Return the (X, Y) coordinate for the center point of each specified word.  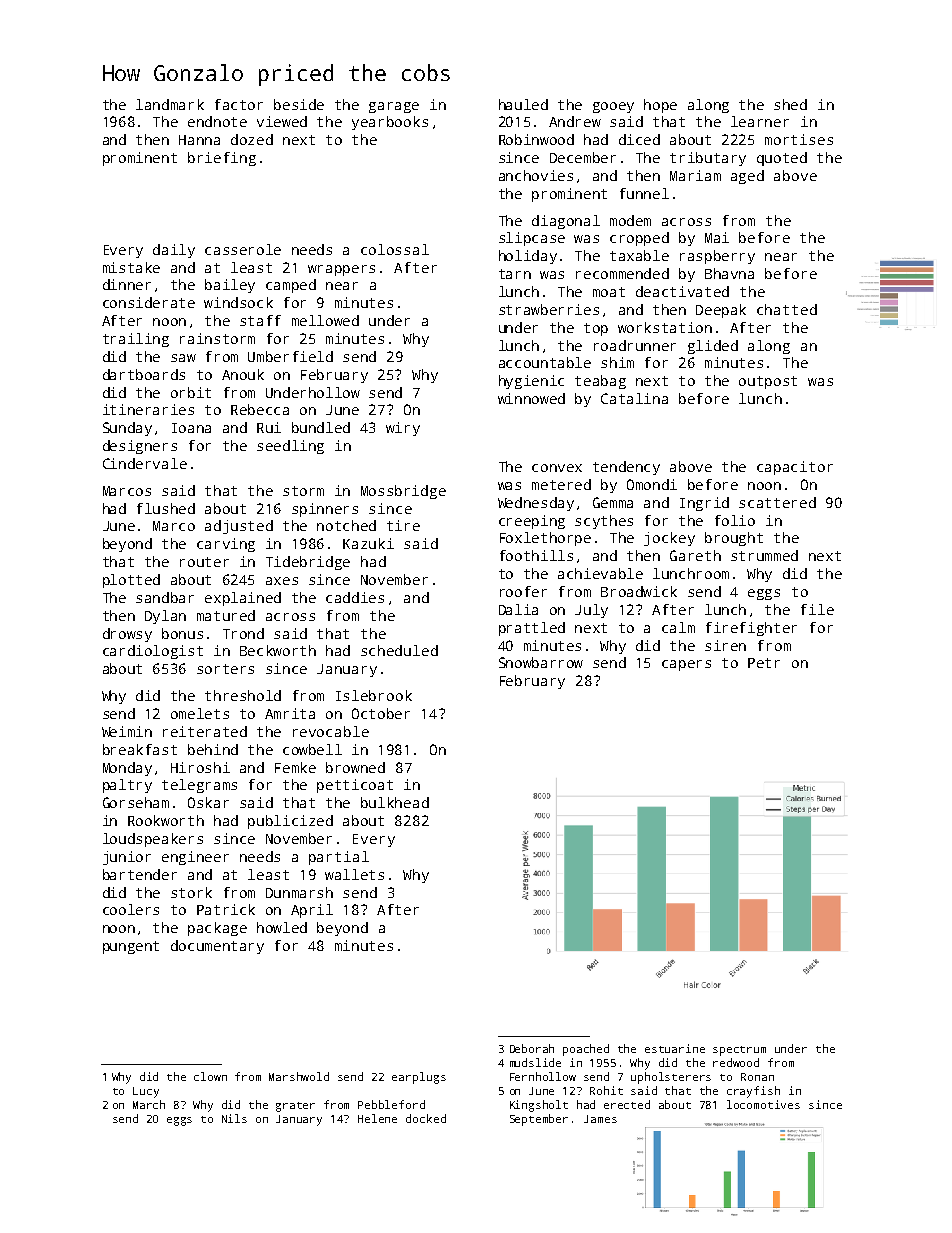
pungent (131, 947)
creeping (532, 522)
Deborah (532, 1048)
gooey (613, 107)
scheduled (399, 650)
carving (226, 545)
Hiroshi (200, 767)
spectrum (739, 1051)
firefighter (751, 629)
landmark (170, 104)
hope (660, 106)
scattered (777, 502)
